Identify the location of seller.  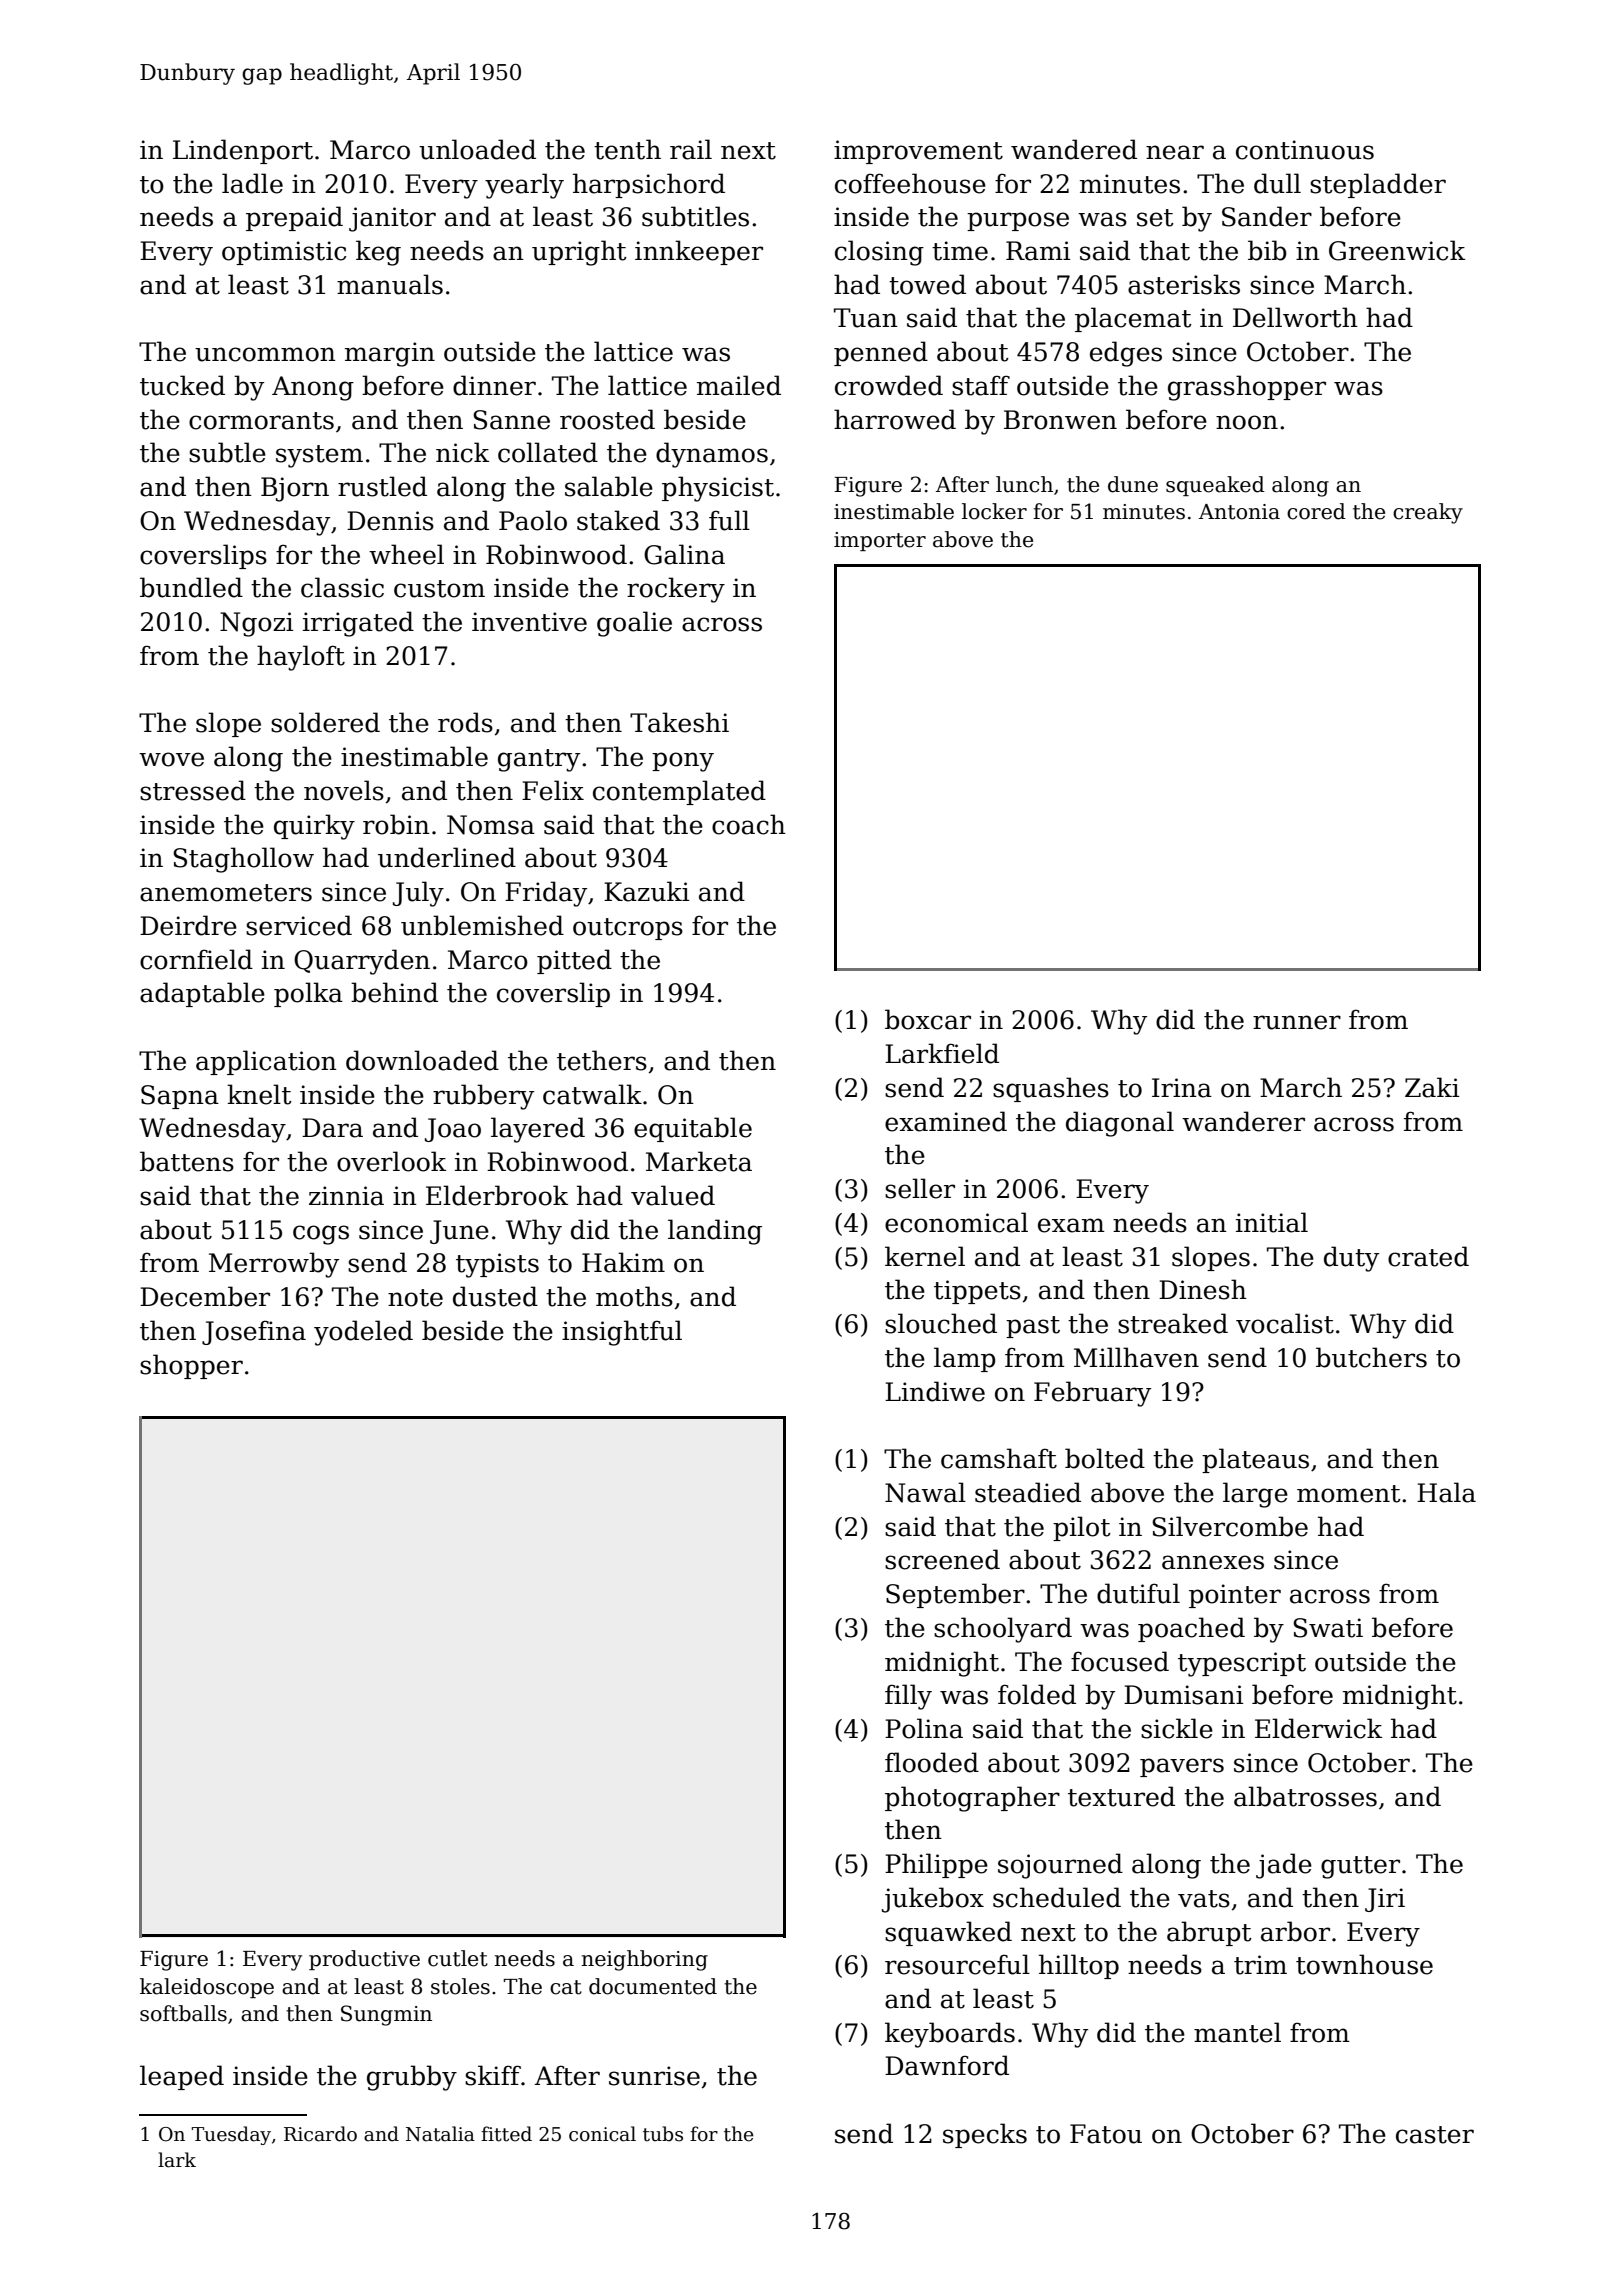
(920, 1188).
